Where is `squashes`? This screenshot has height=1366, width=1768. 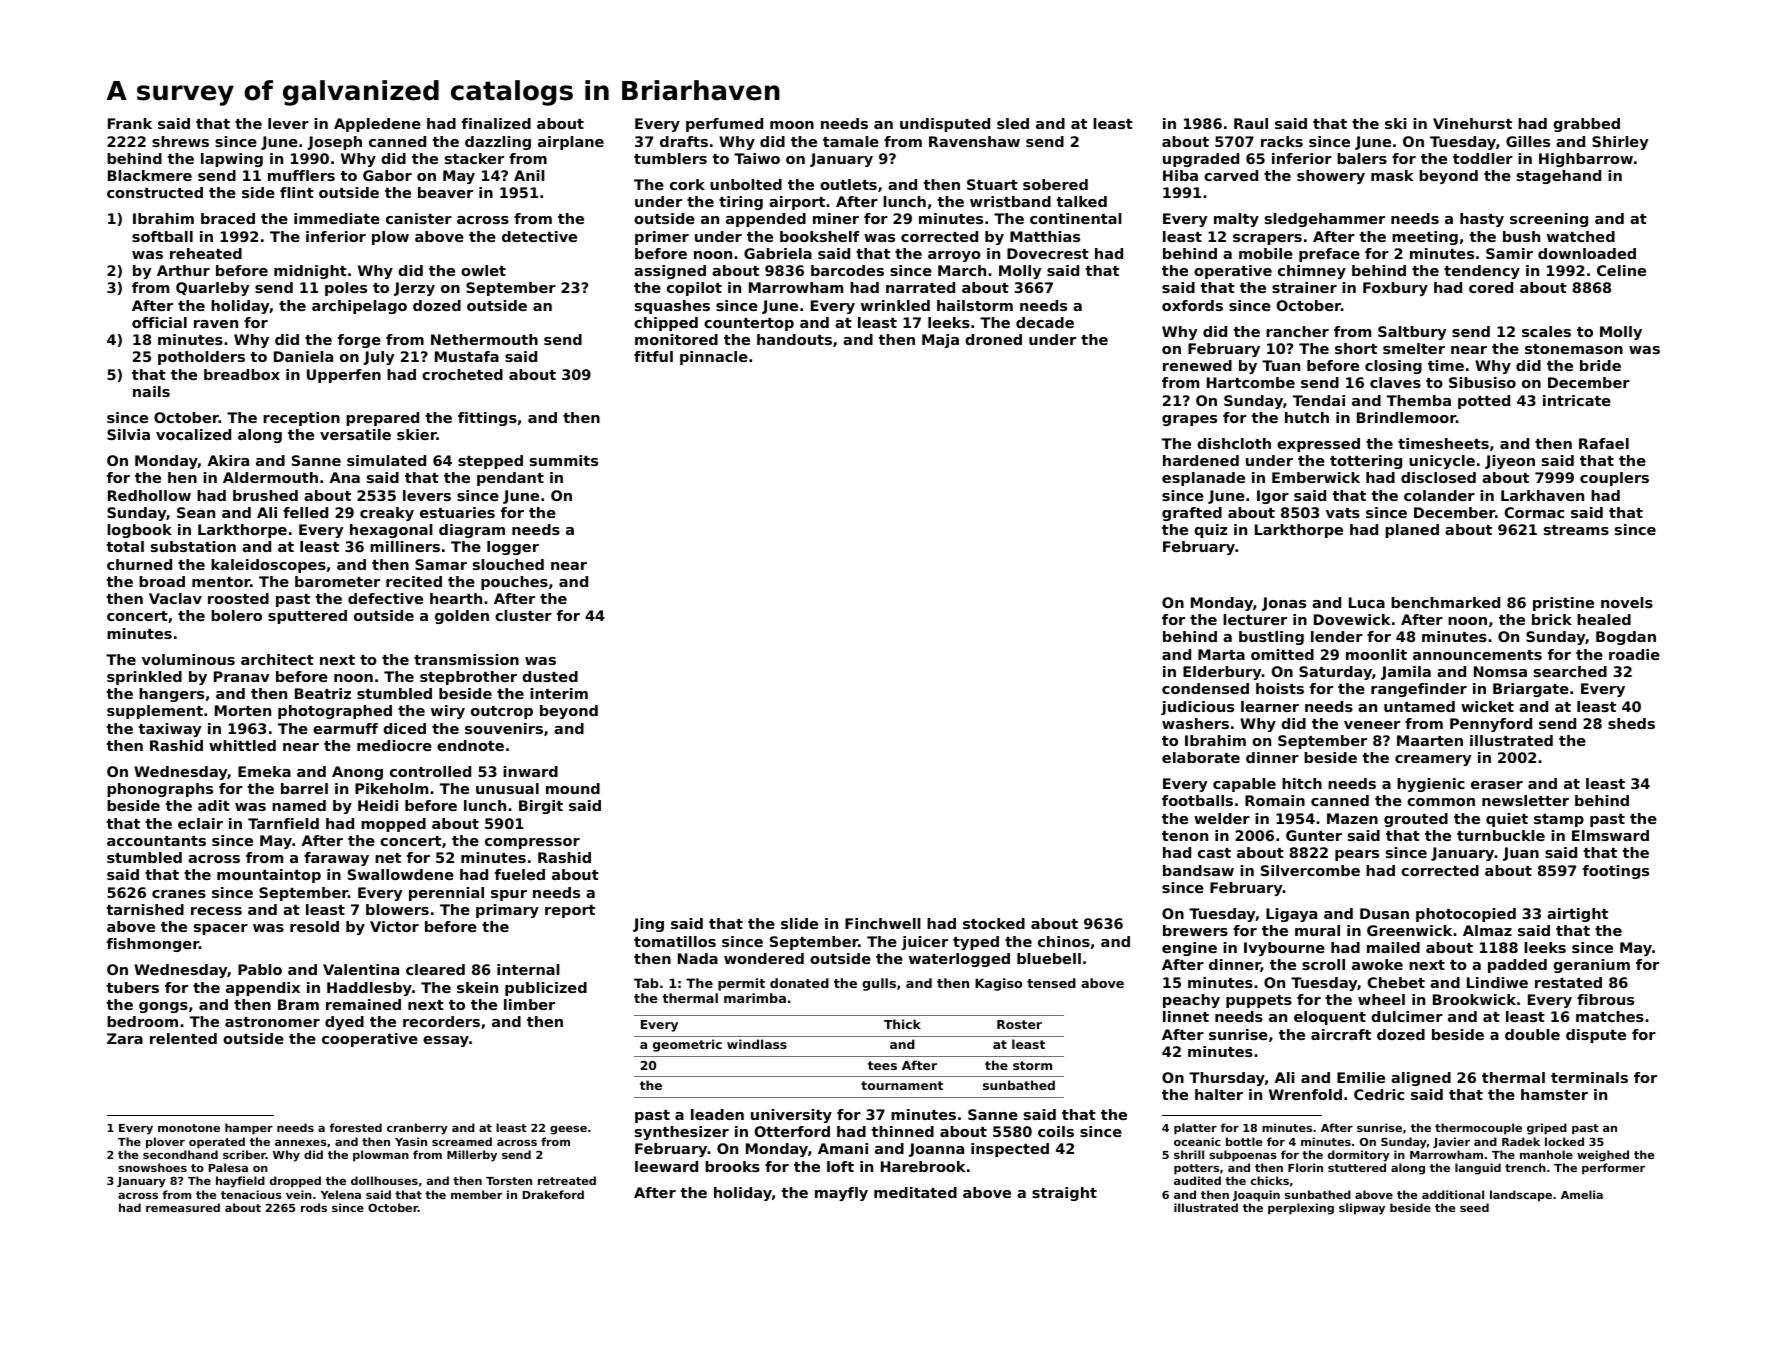
squashes is located at coordinates (672, 307).
